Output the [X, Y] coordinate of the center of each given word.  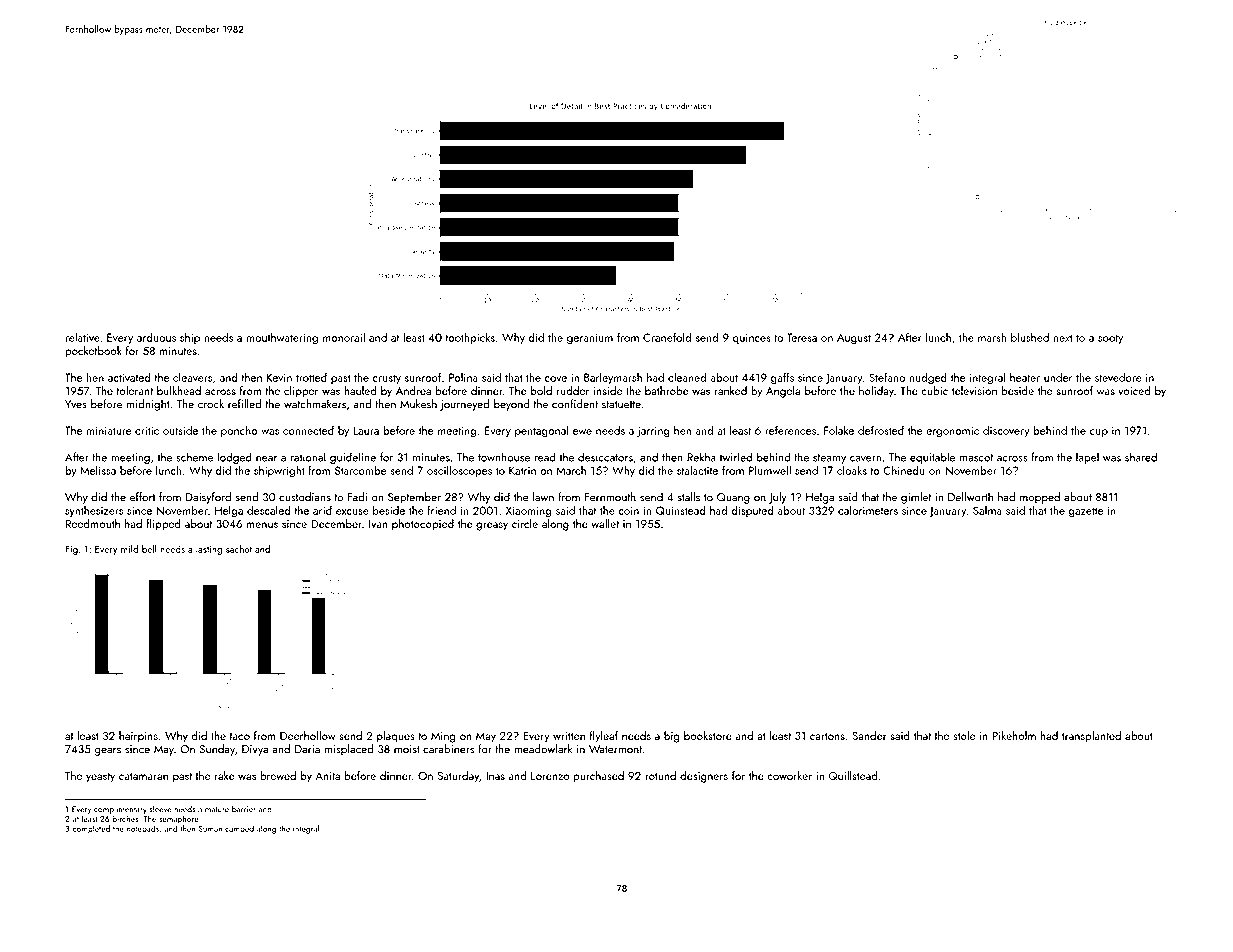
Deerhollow [308, 735]
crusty [387, 379]
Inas [495, 776]
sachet [239, 549]
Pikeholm [1014, 735]
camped [239, 829]
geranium [590, 339]
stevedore [1118, 377]
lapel [1087, 458]
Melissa [98, 470]
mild [129, 549]
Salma [987, 510]
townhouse [504, 457]
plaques [396, 737]
